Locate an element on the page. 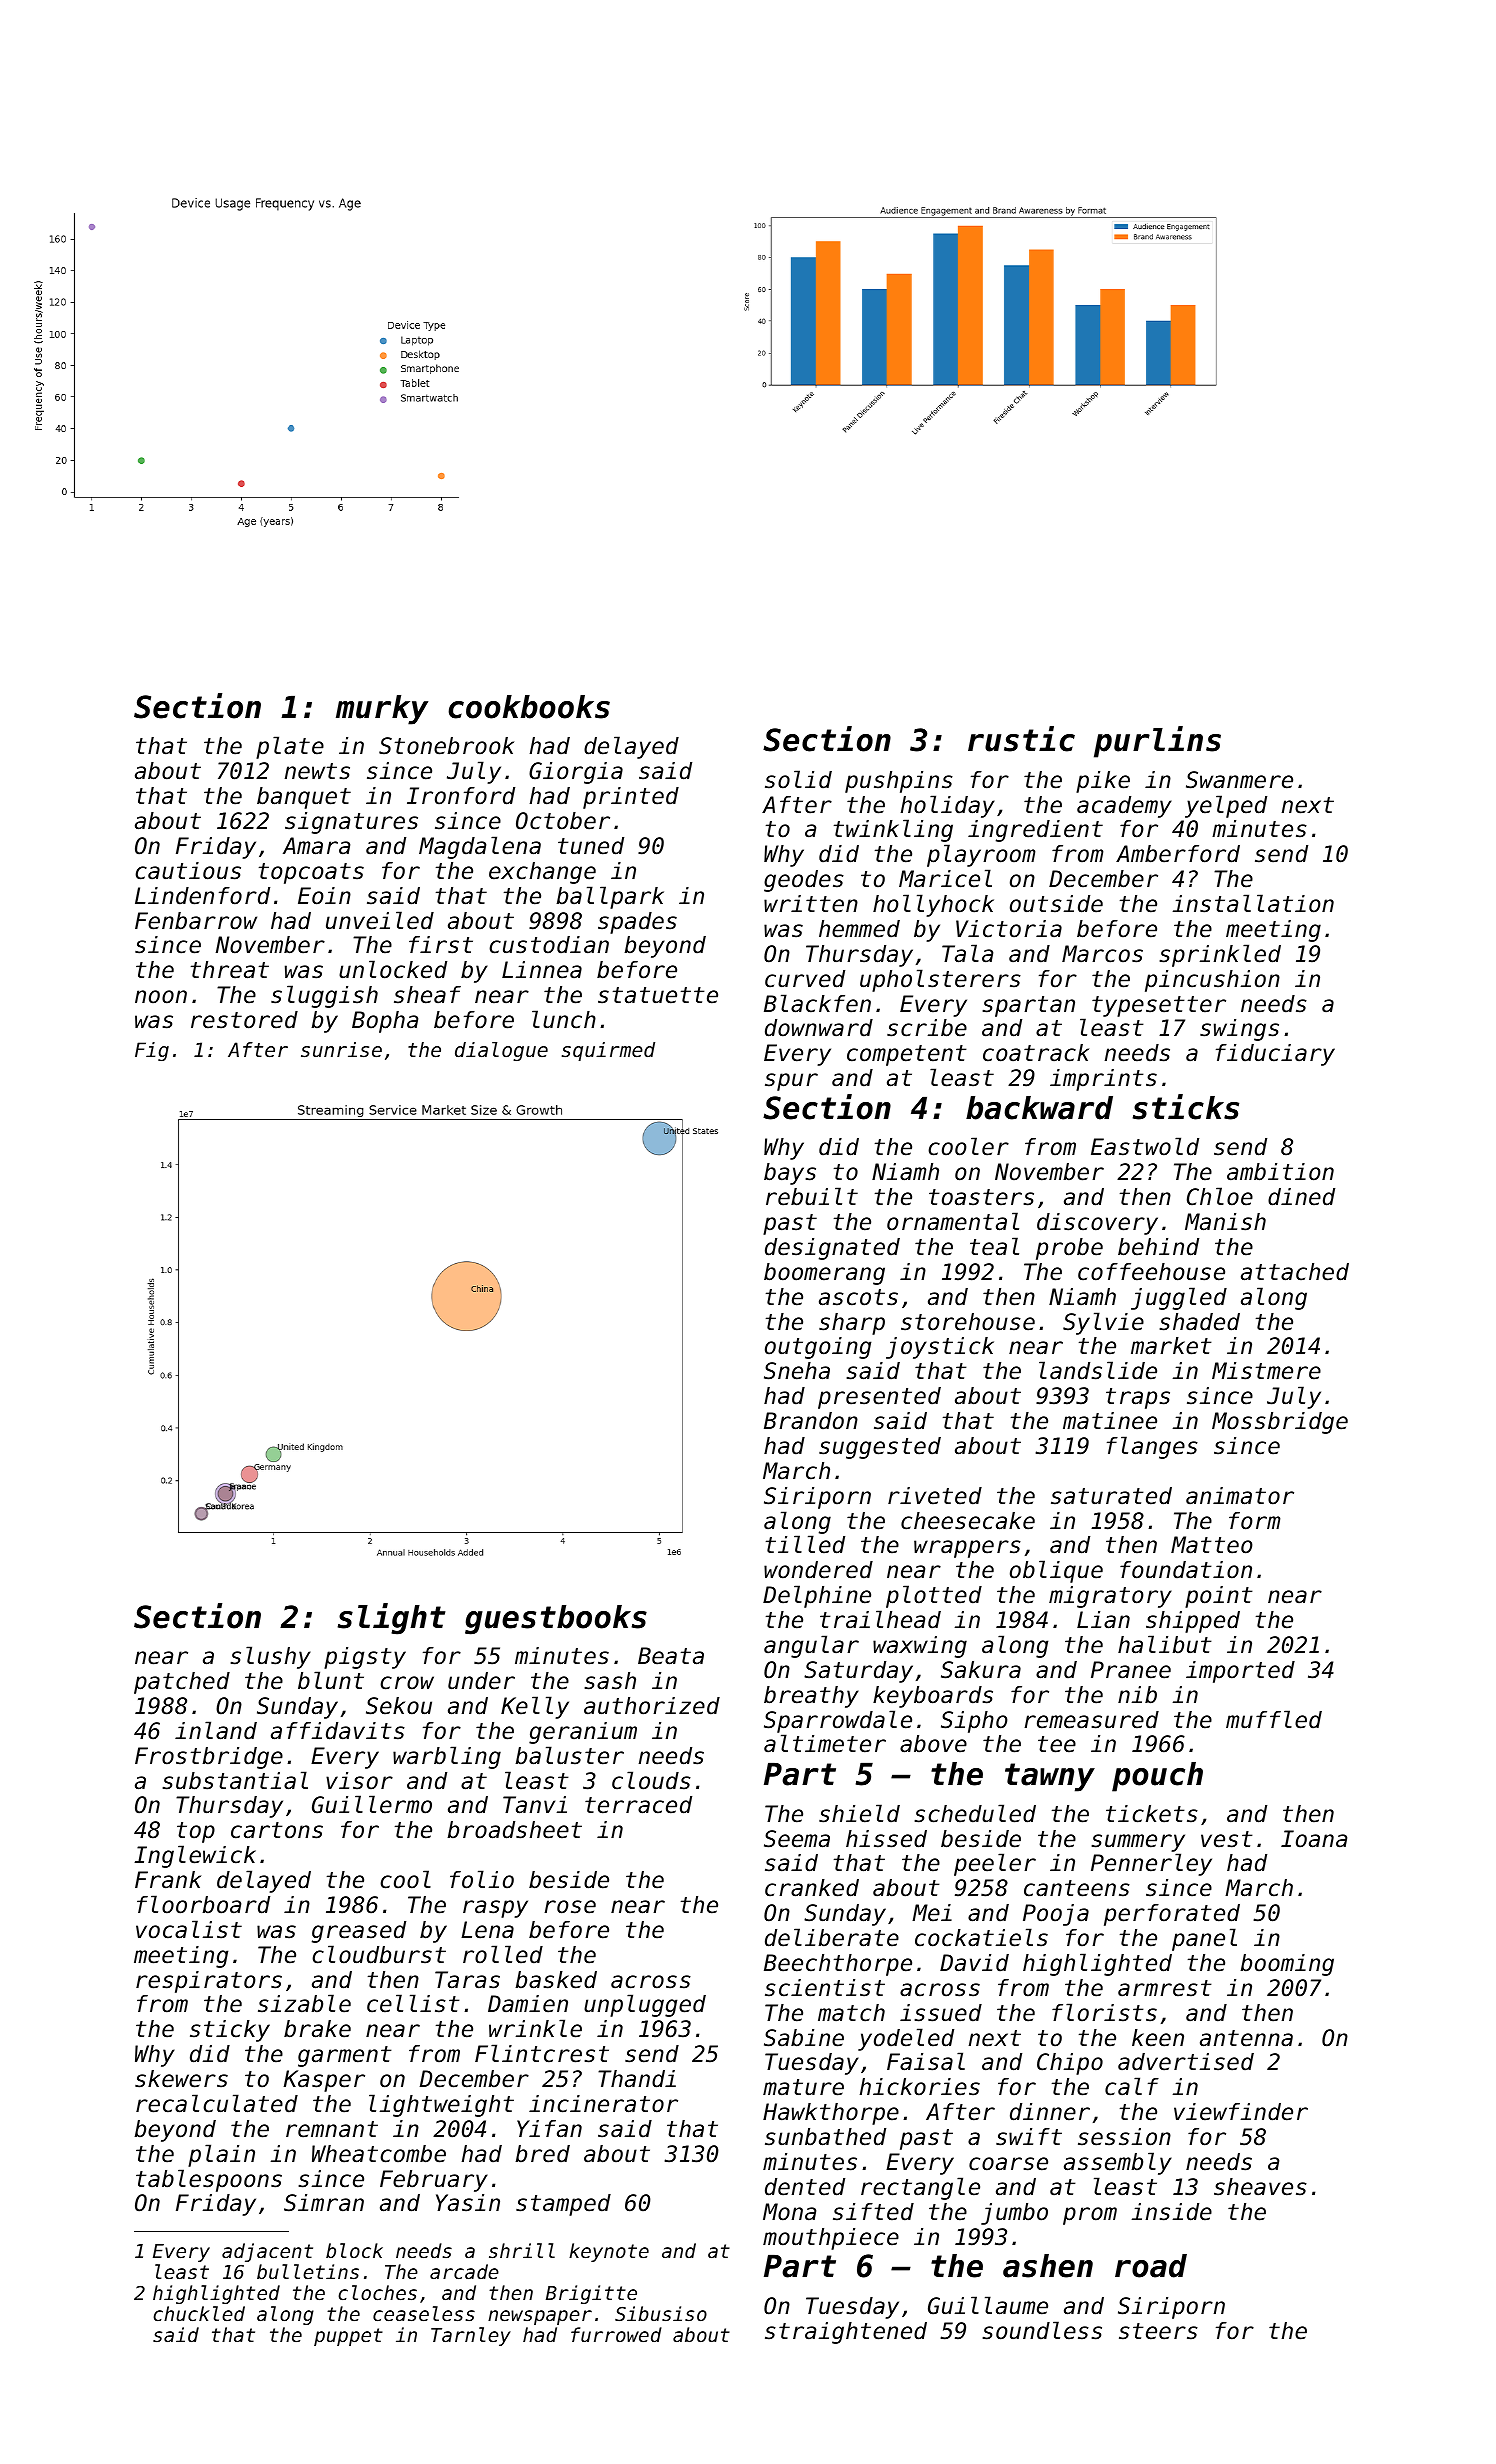 This page has height=2464, width=1496. Tarnley is located at coordinates (471, 2336).
